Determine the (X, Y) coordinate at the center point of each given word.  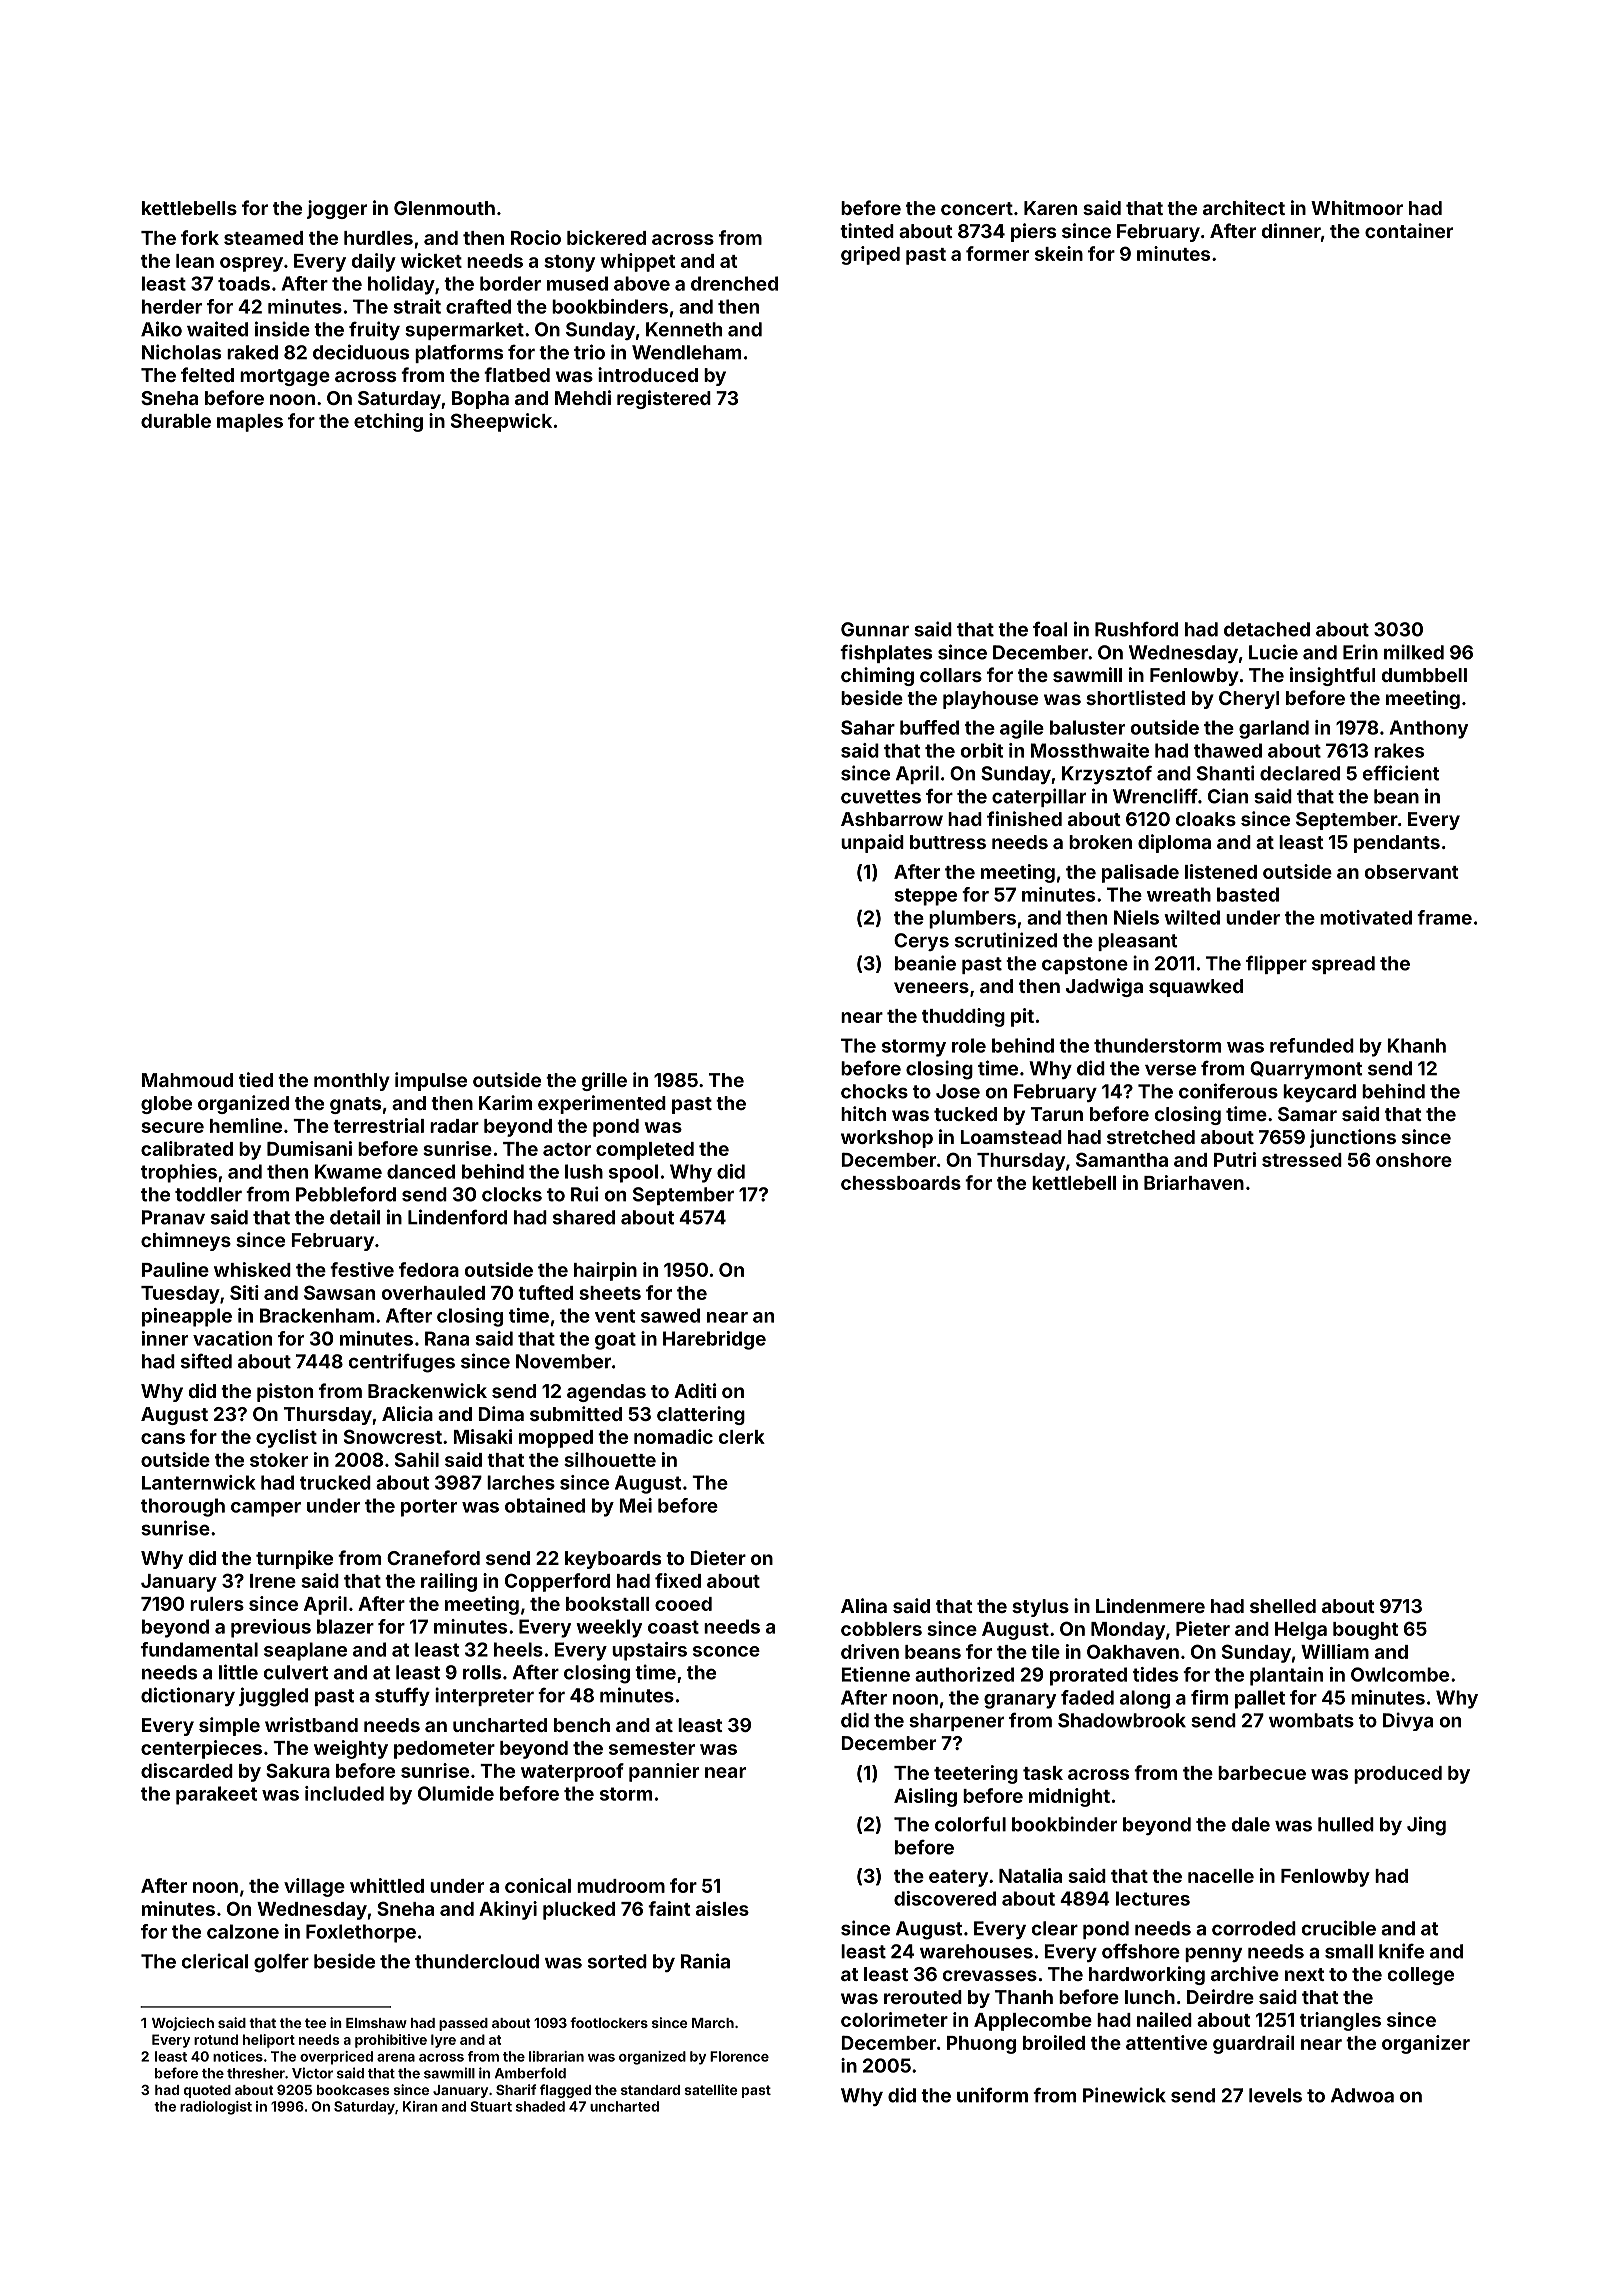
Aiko (161, 329)
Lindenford (457, 1217)
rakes (1399, 750)
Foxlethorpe (361, 1933)
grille (604, 1081)
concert (977, 208)
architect (1244, 207)
